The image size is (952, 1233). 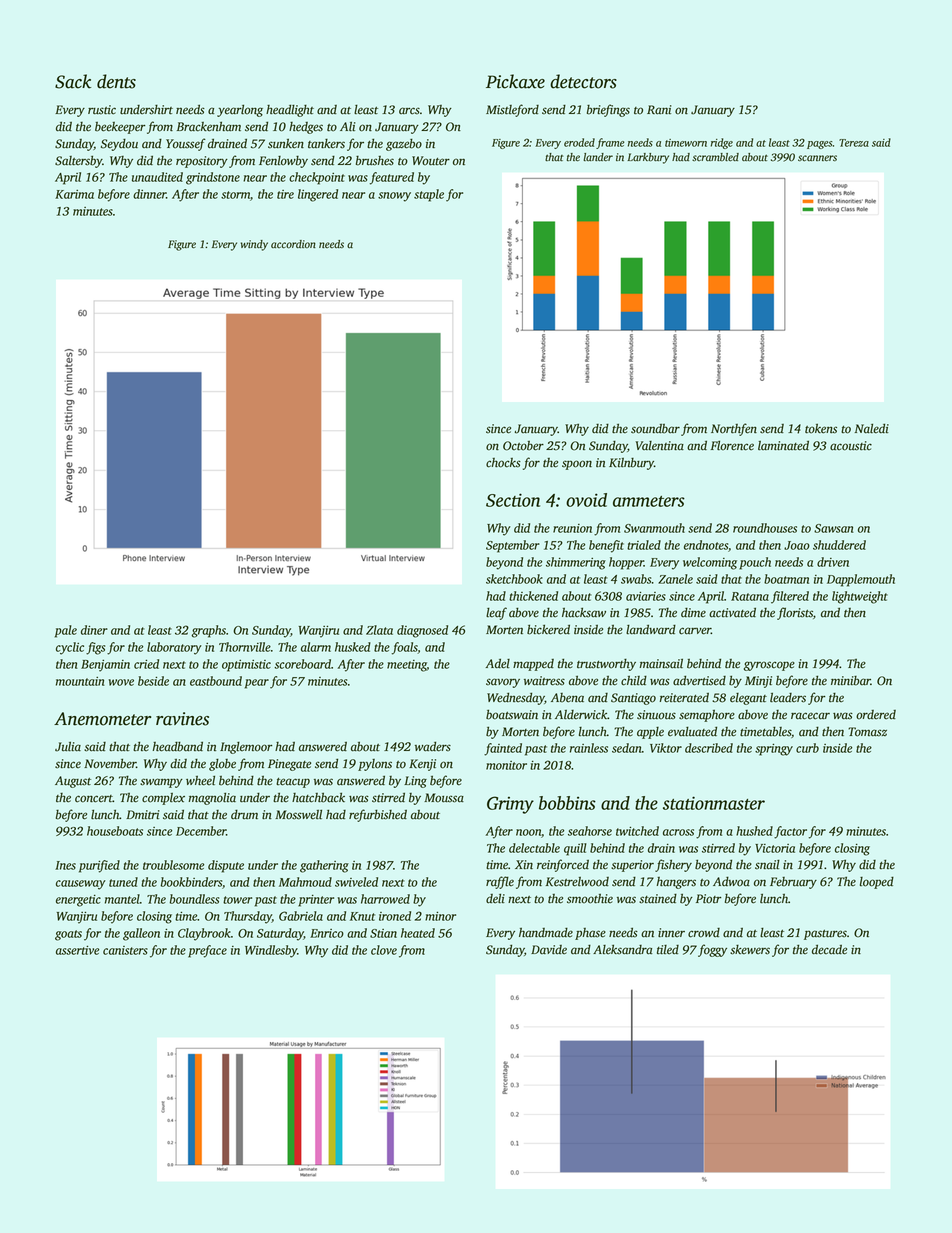 I want to click on Pickaxe, so click(x=515, y=81).
